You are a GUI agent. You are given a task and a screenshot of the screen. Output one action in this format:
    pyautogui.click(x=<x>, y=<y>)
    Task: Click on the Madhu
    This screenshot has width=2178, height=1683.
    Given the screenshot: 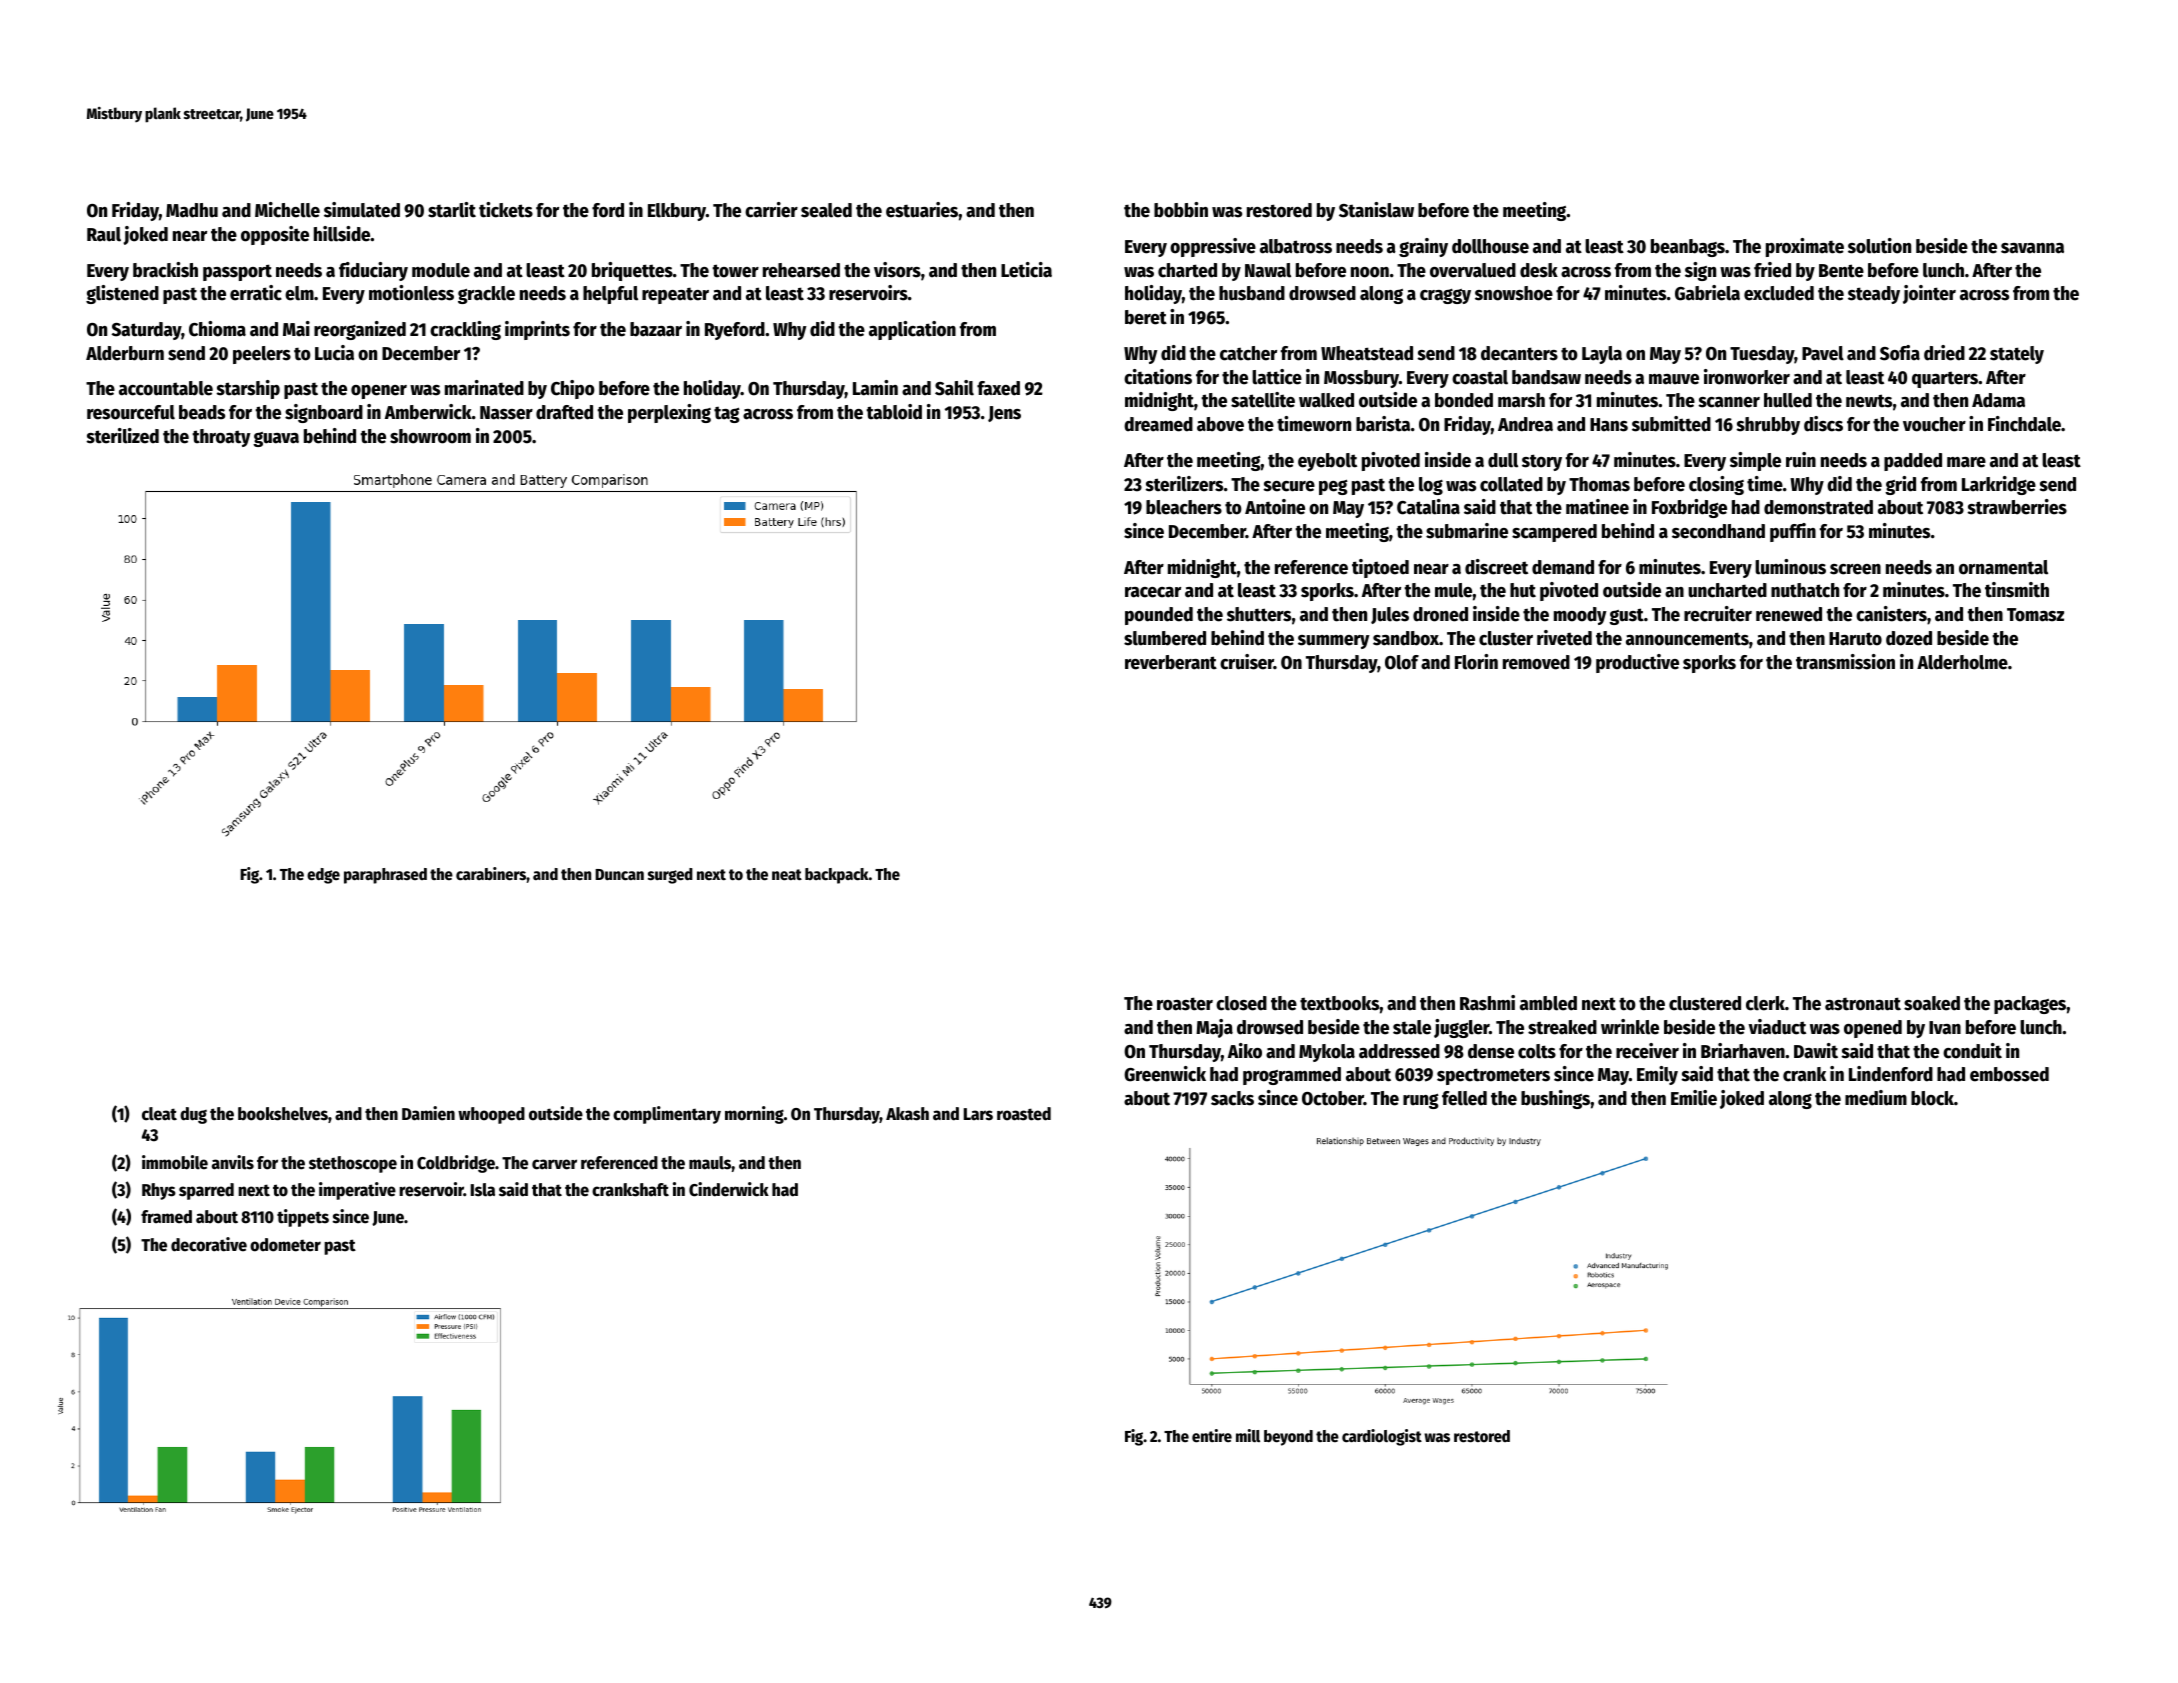 What is the action you would take?
    pyautogui.click(x=192, y=210)
